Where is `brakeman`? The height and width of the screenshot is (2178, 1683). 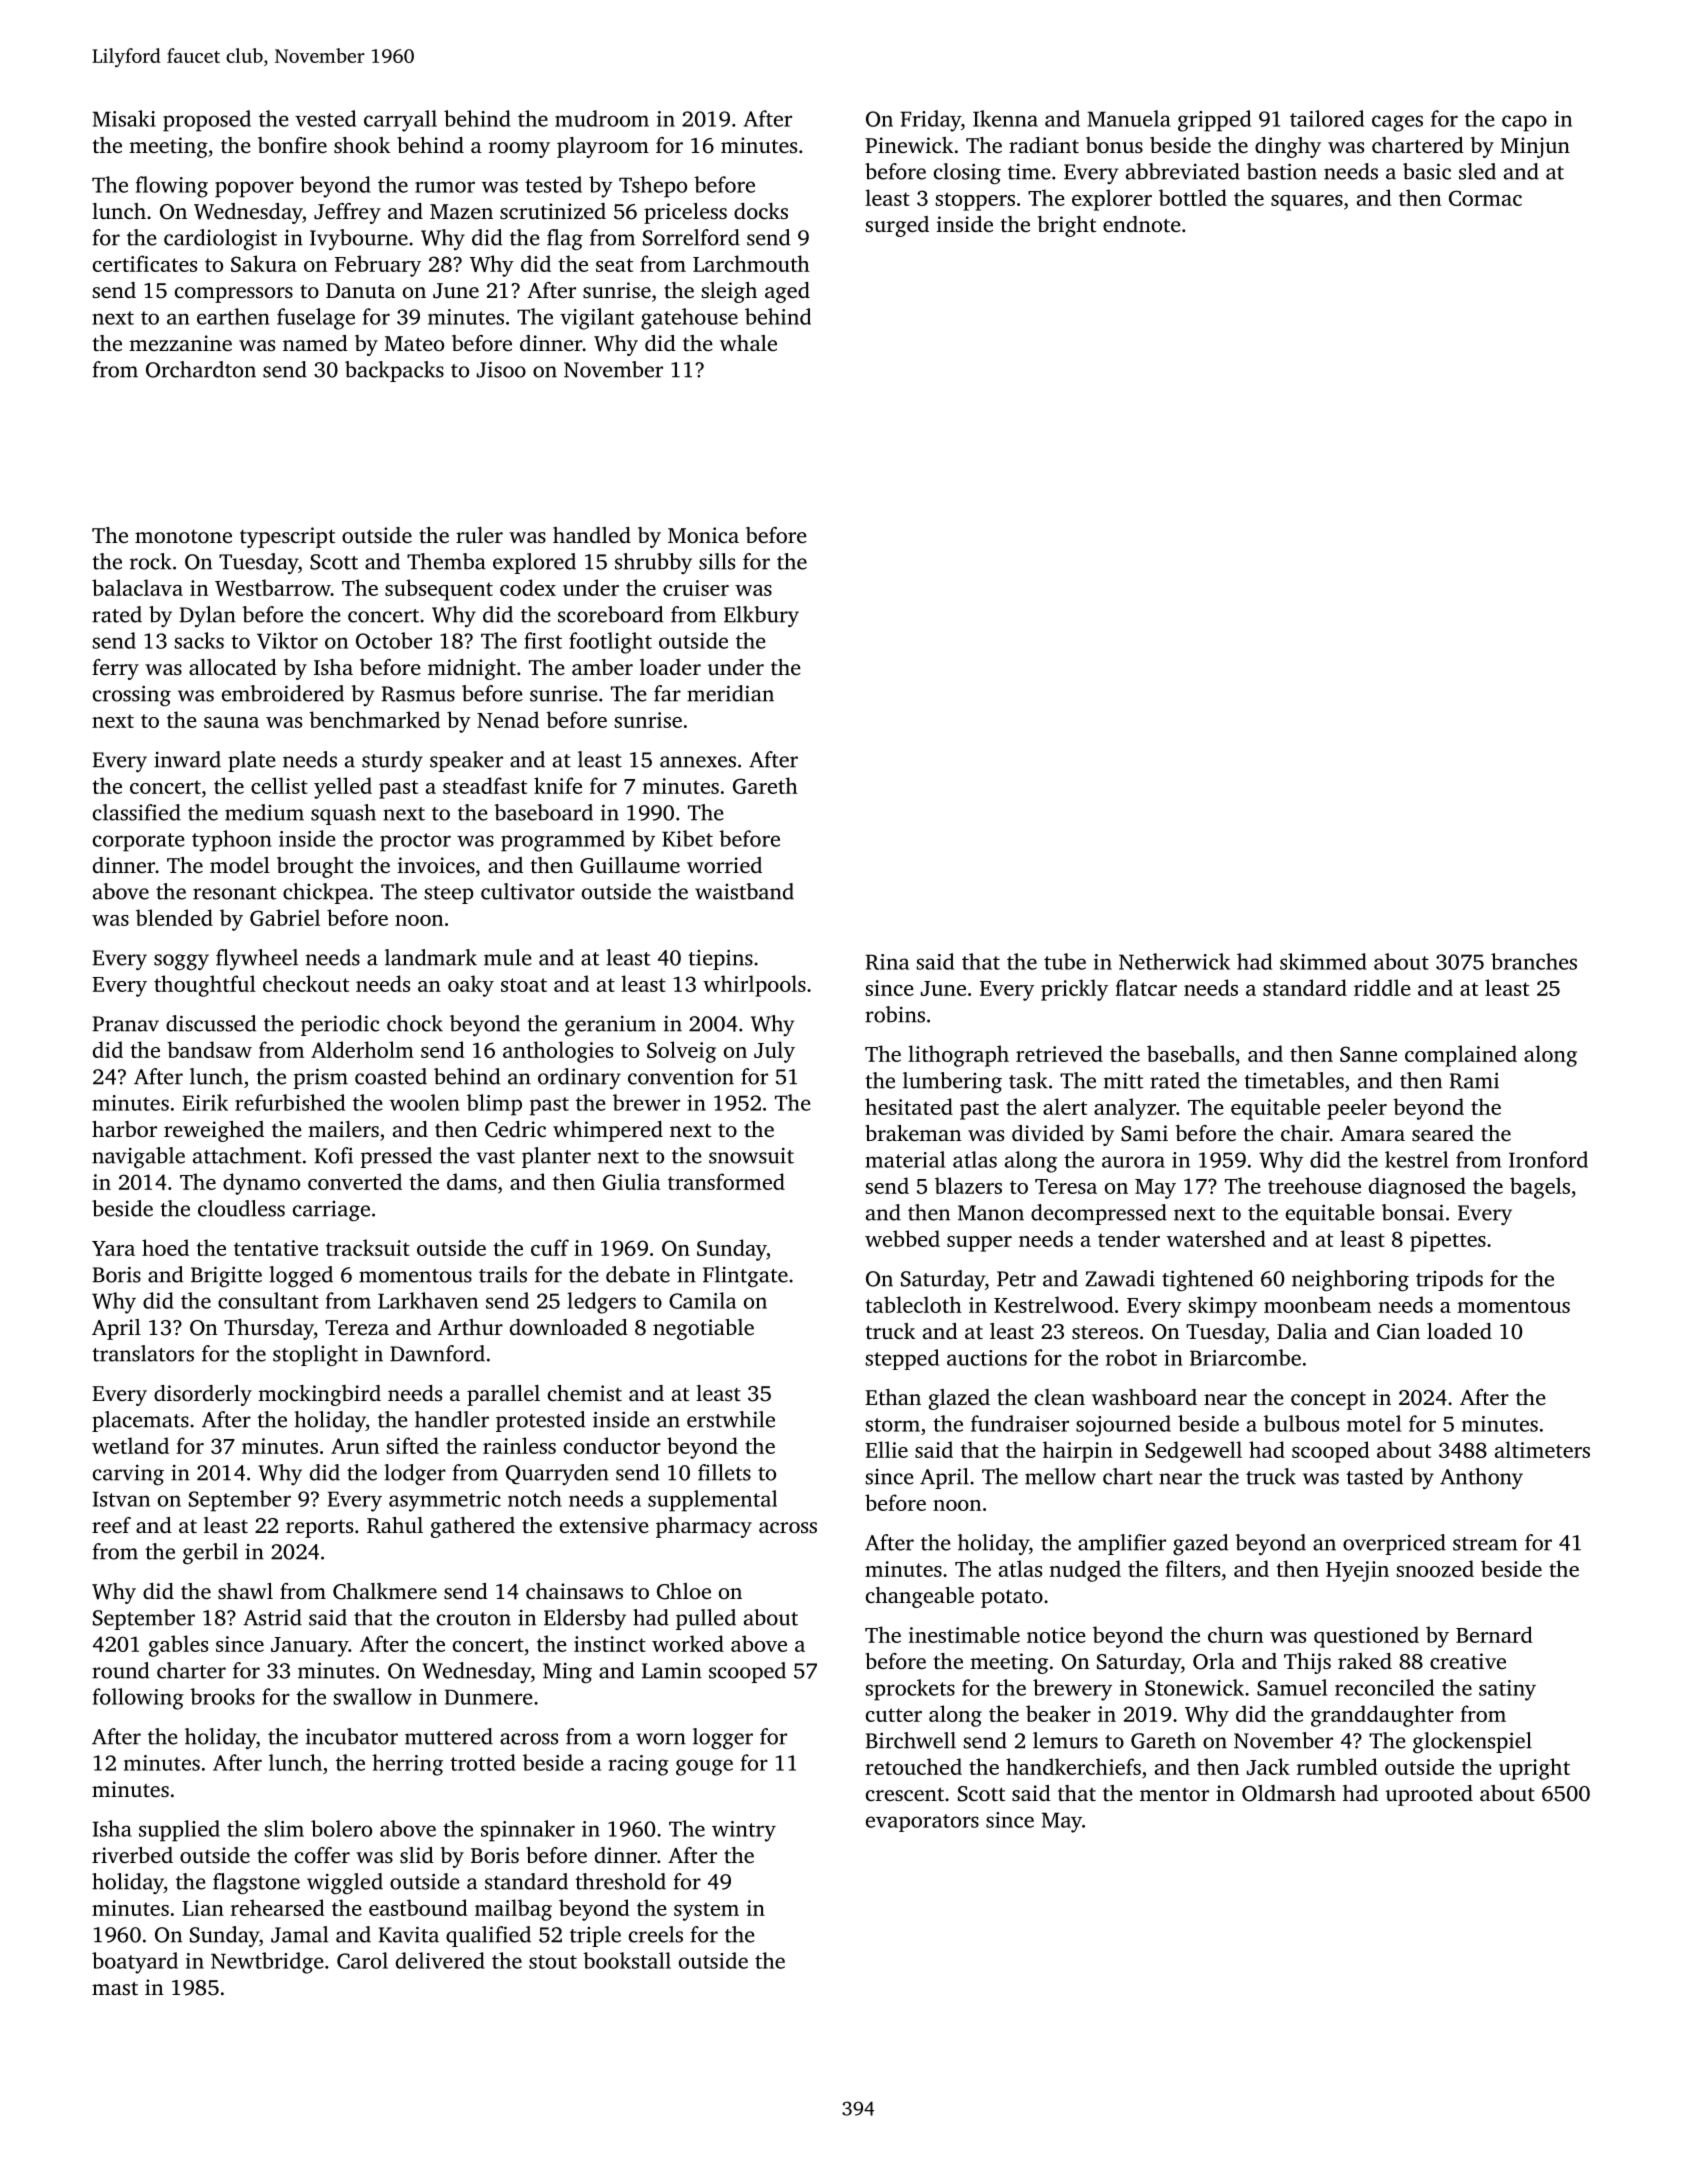 brakeman is located at coordinates (913, 1133).
